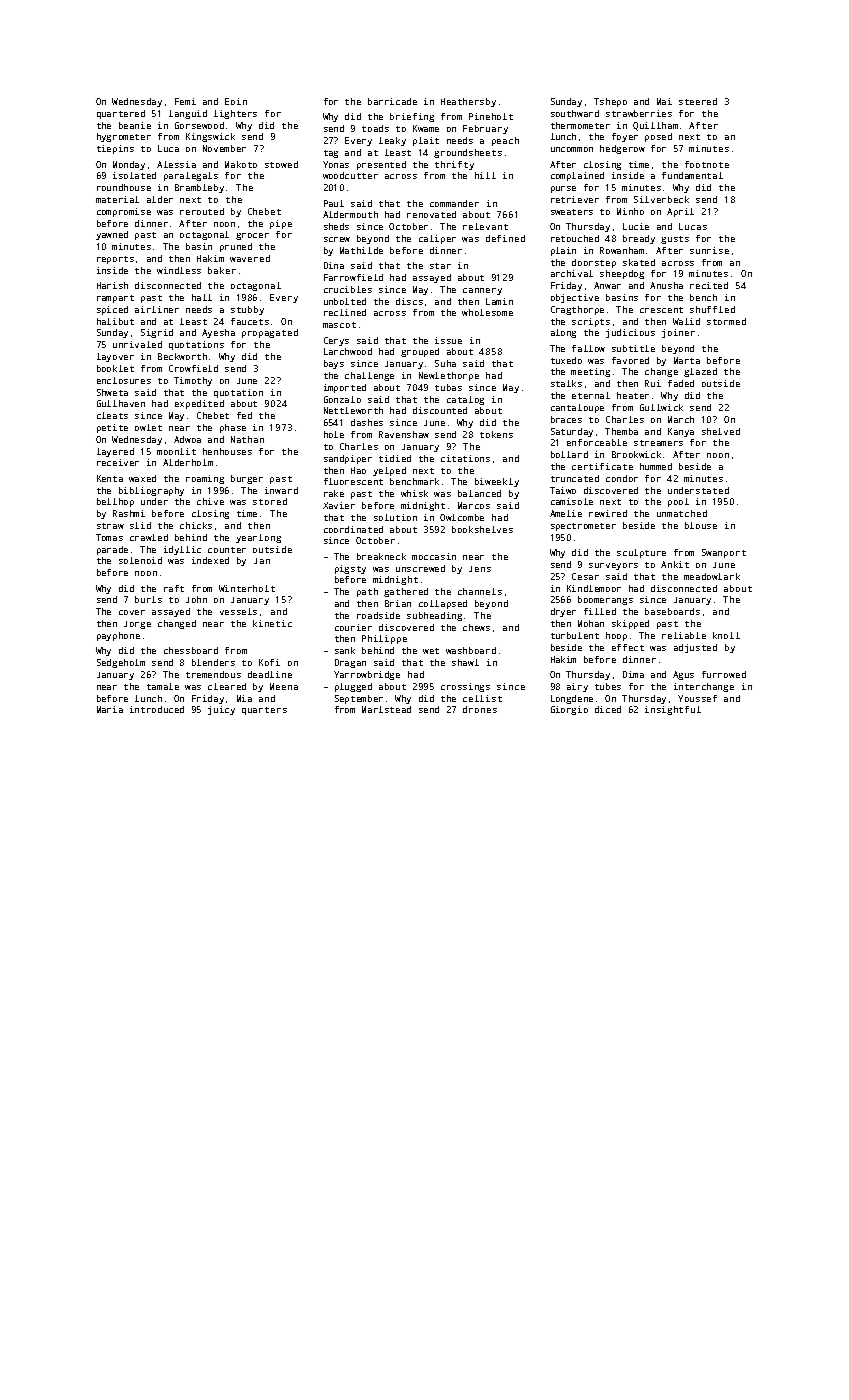 The height and width of the screenshot is (1400, 849). Describe the element at coordinates (334, 364) in the screenshot. I see `bays` at that location.
